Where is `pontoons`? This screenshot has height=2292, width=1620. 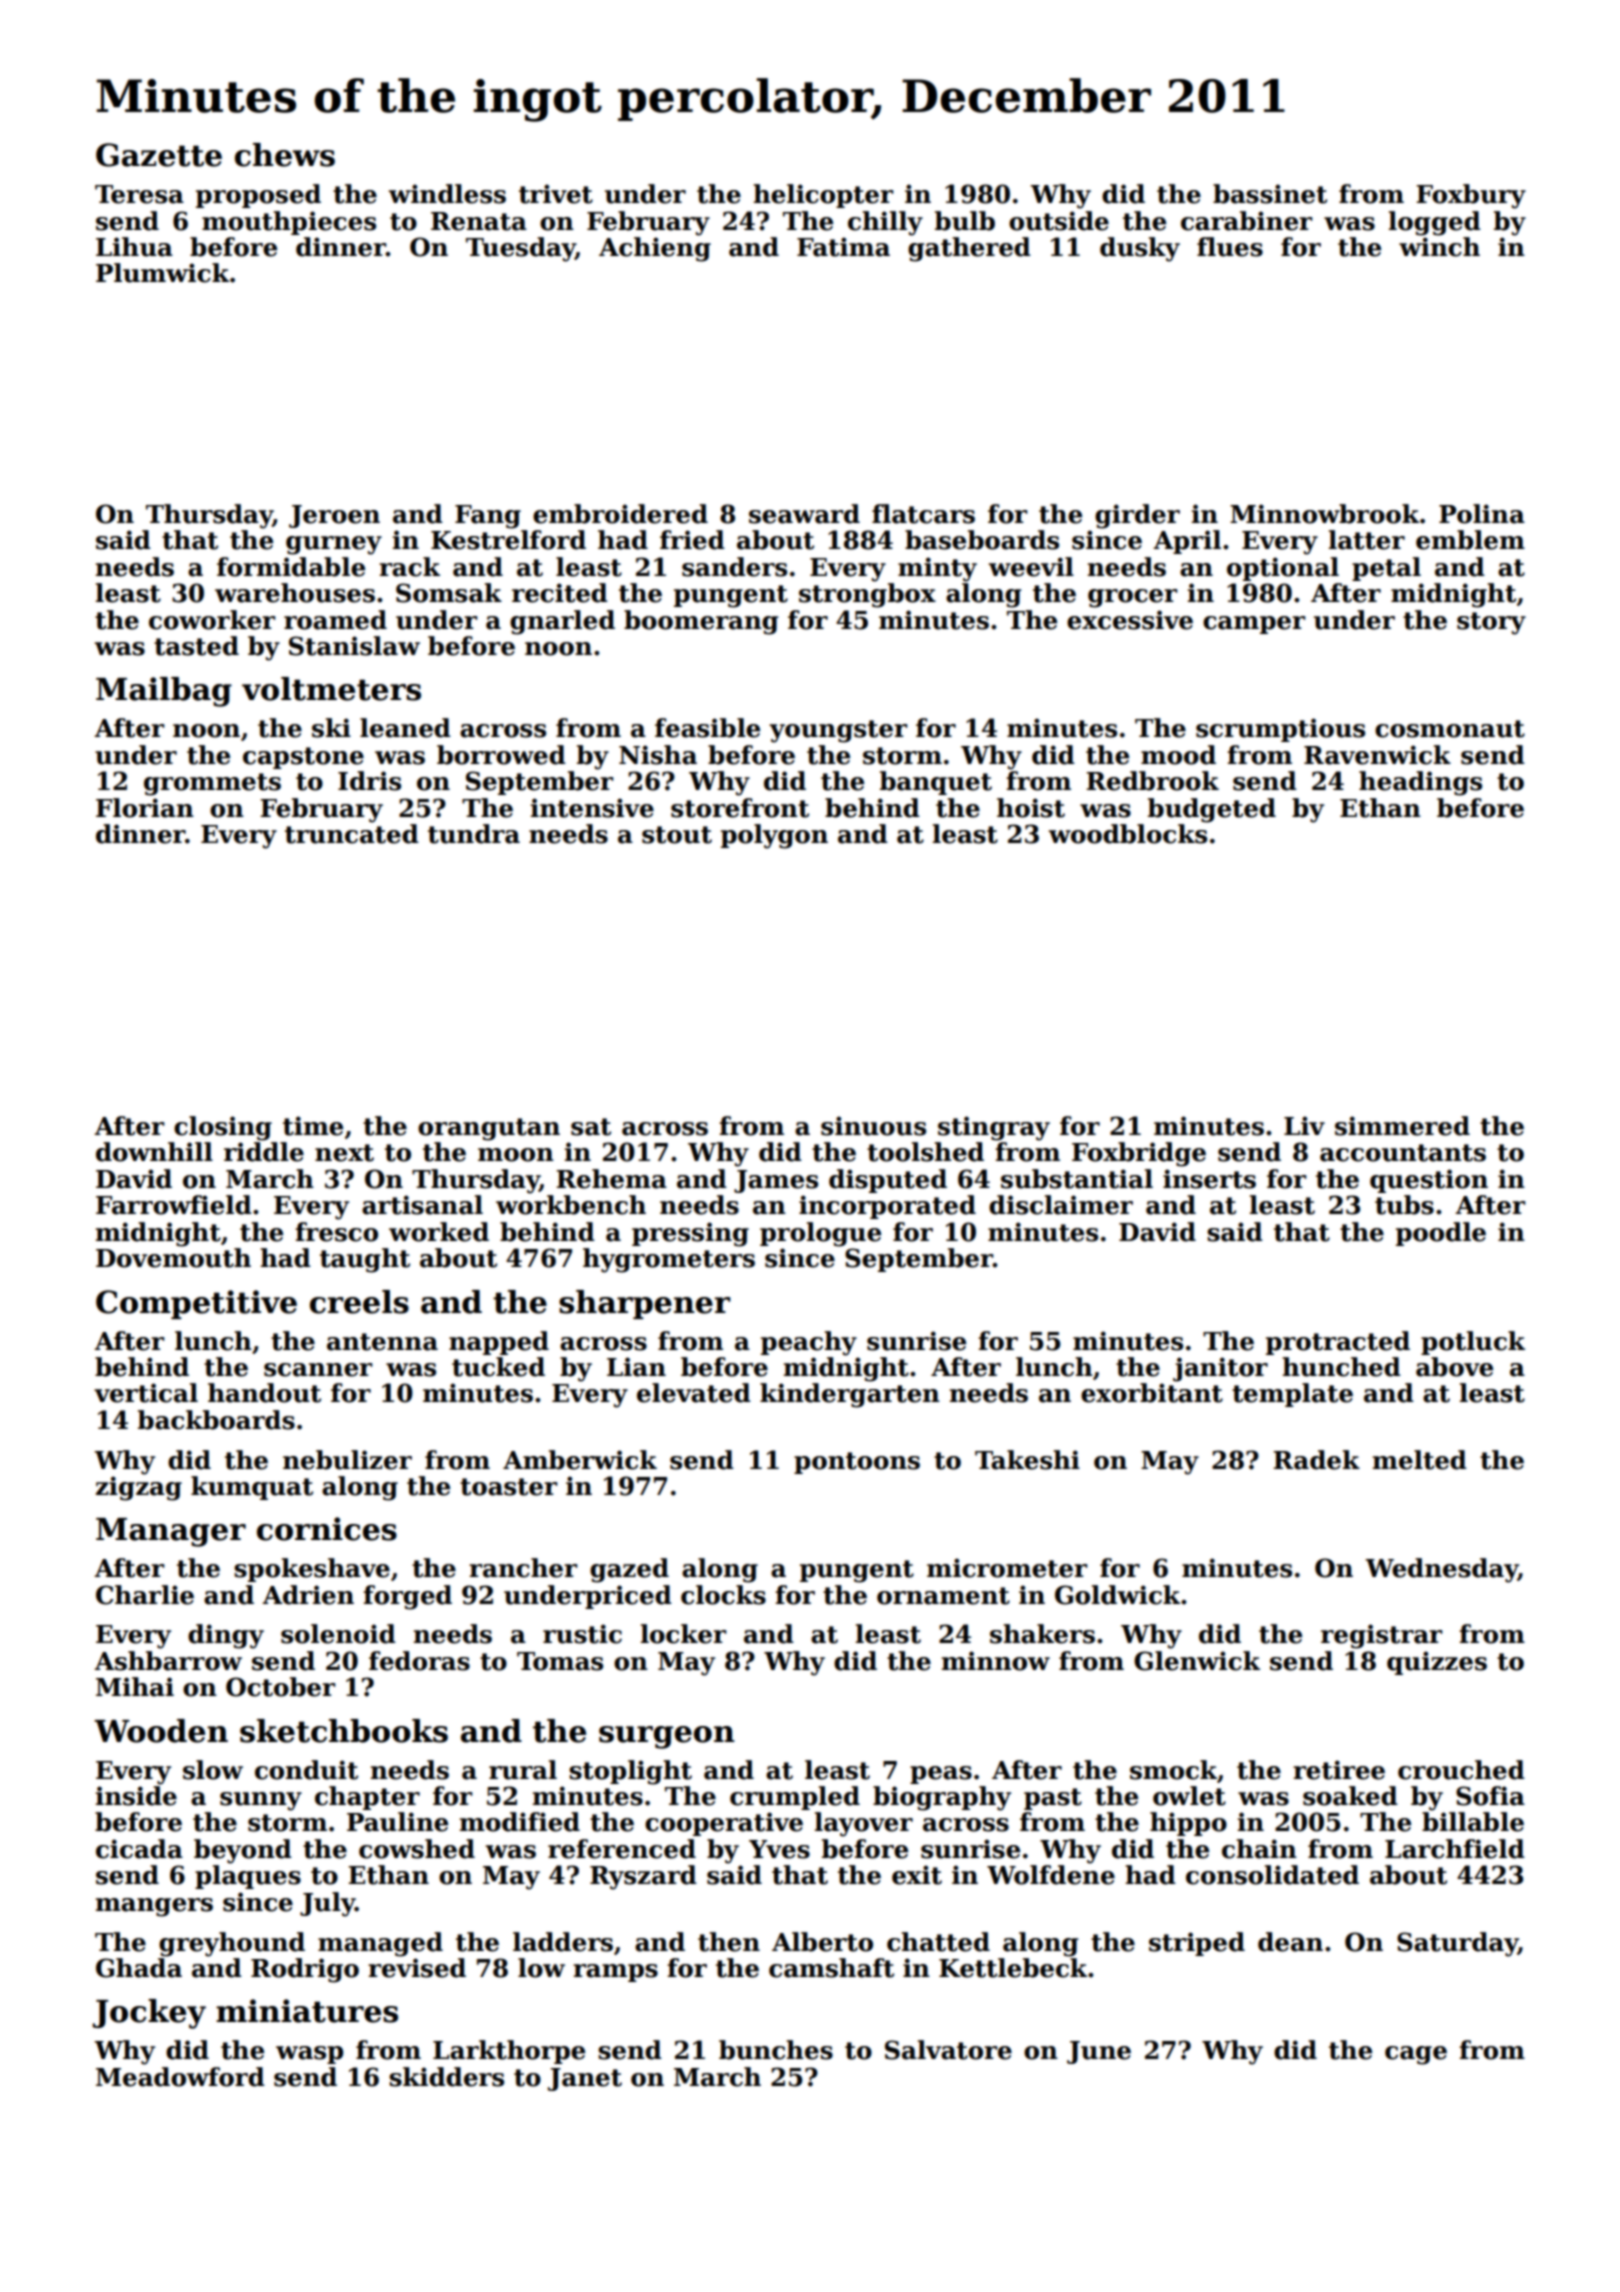 pontoons is located at coordinates (857, 1463).
